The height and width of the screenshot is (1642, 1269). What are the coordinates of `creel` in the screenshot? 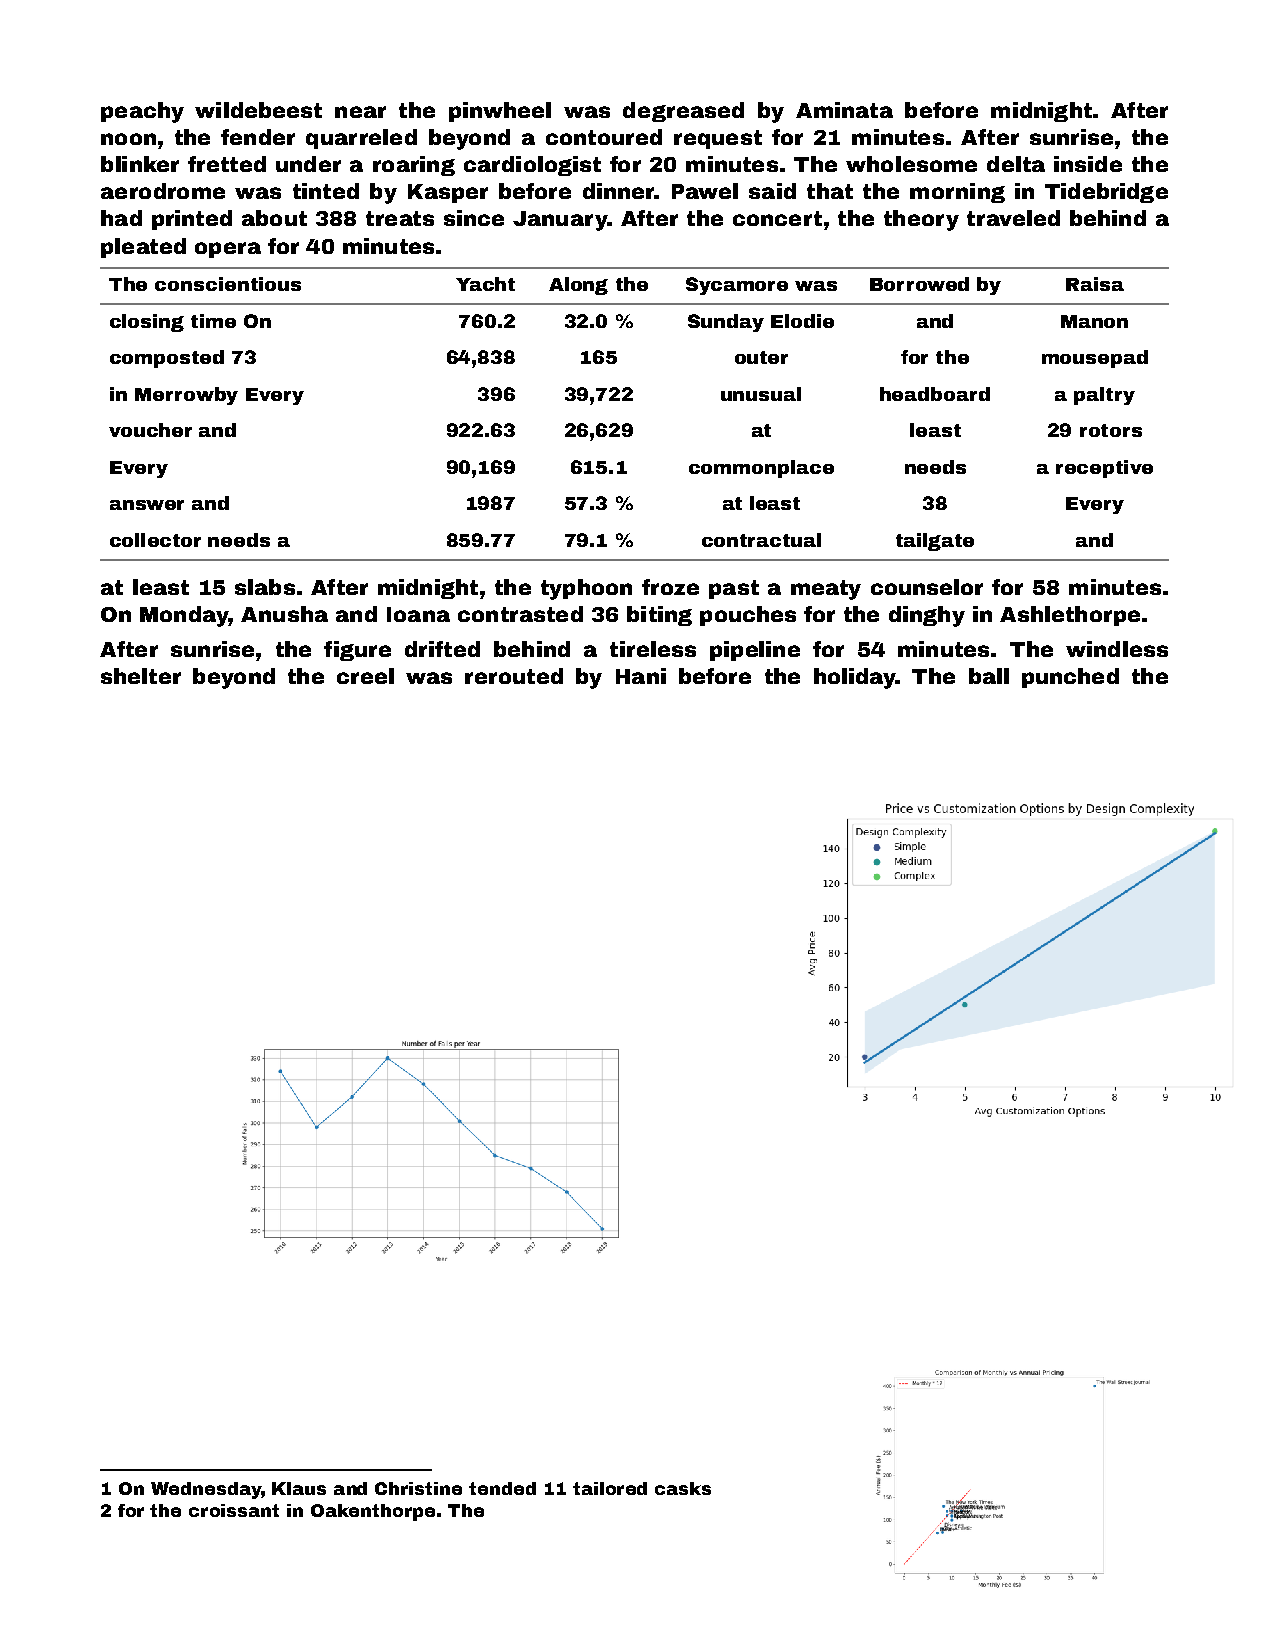 It's located at (365, 676).
